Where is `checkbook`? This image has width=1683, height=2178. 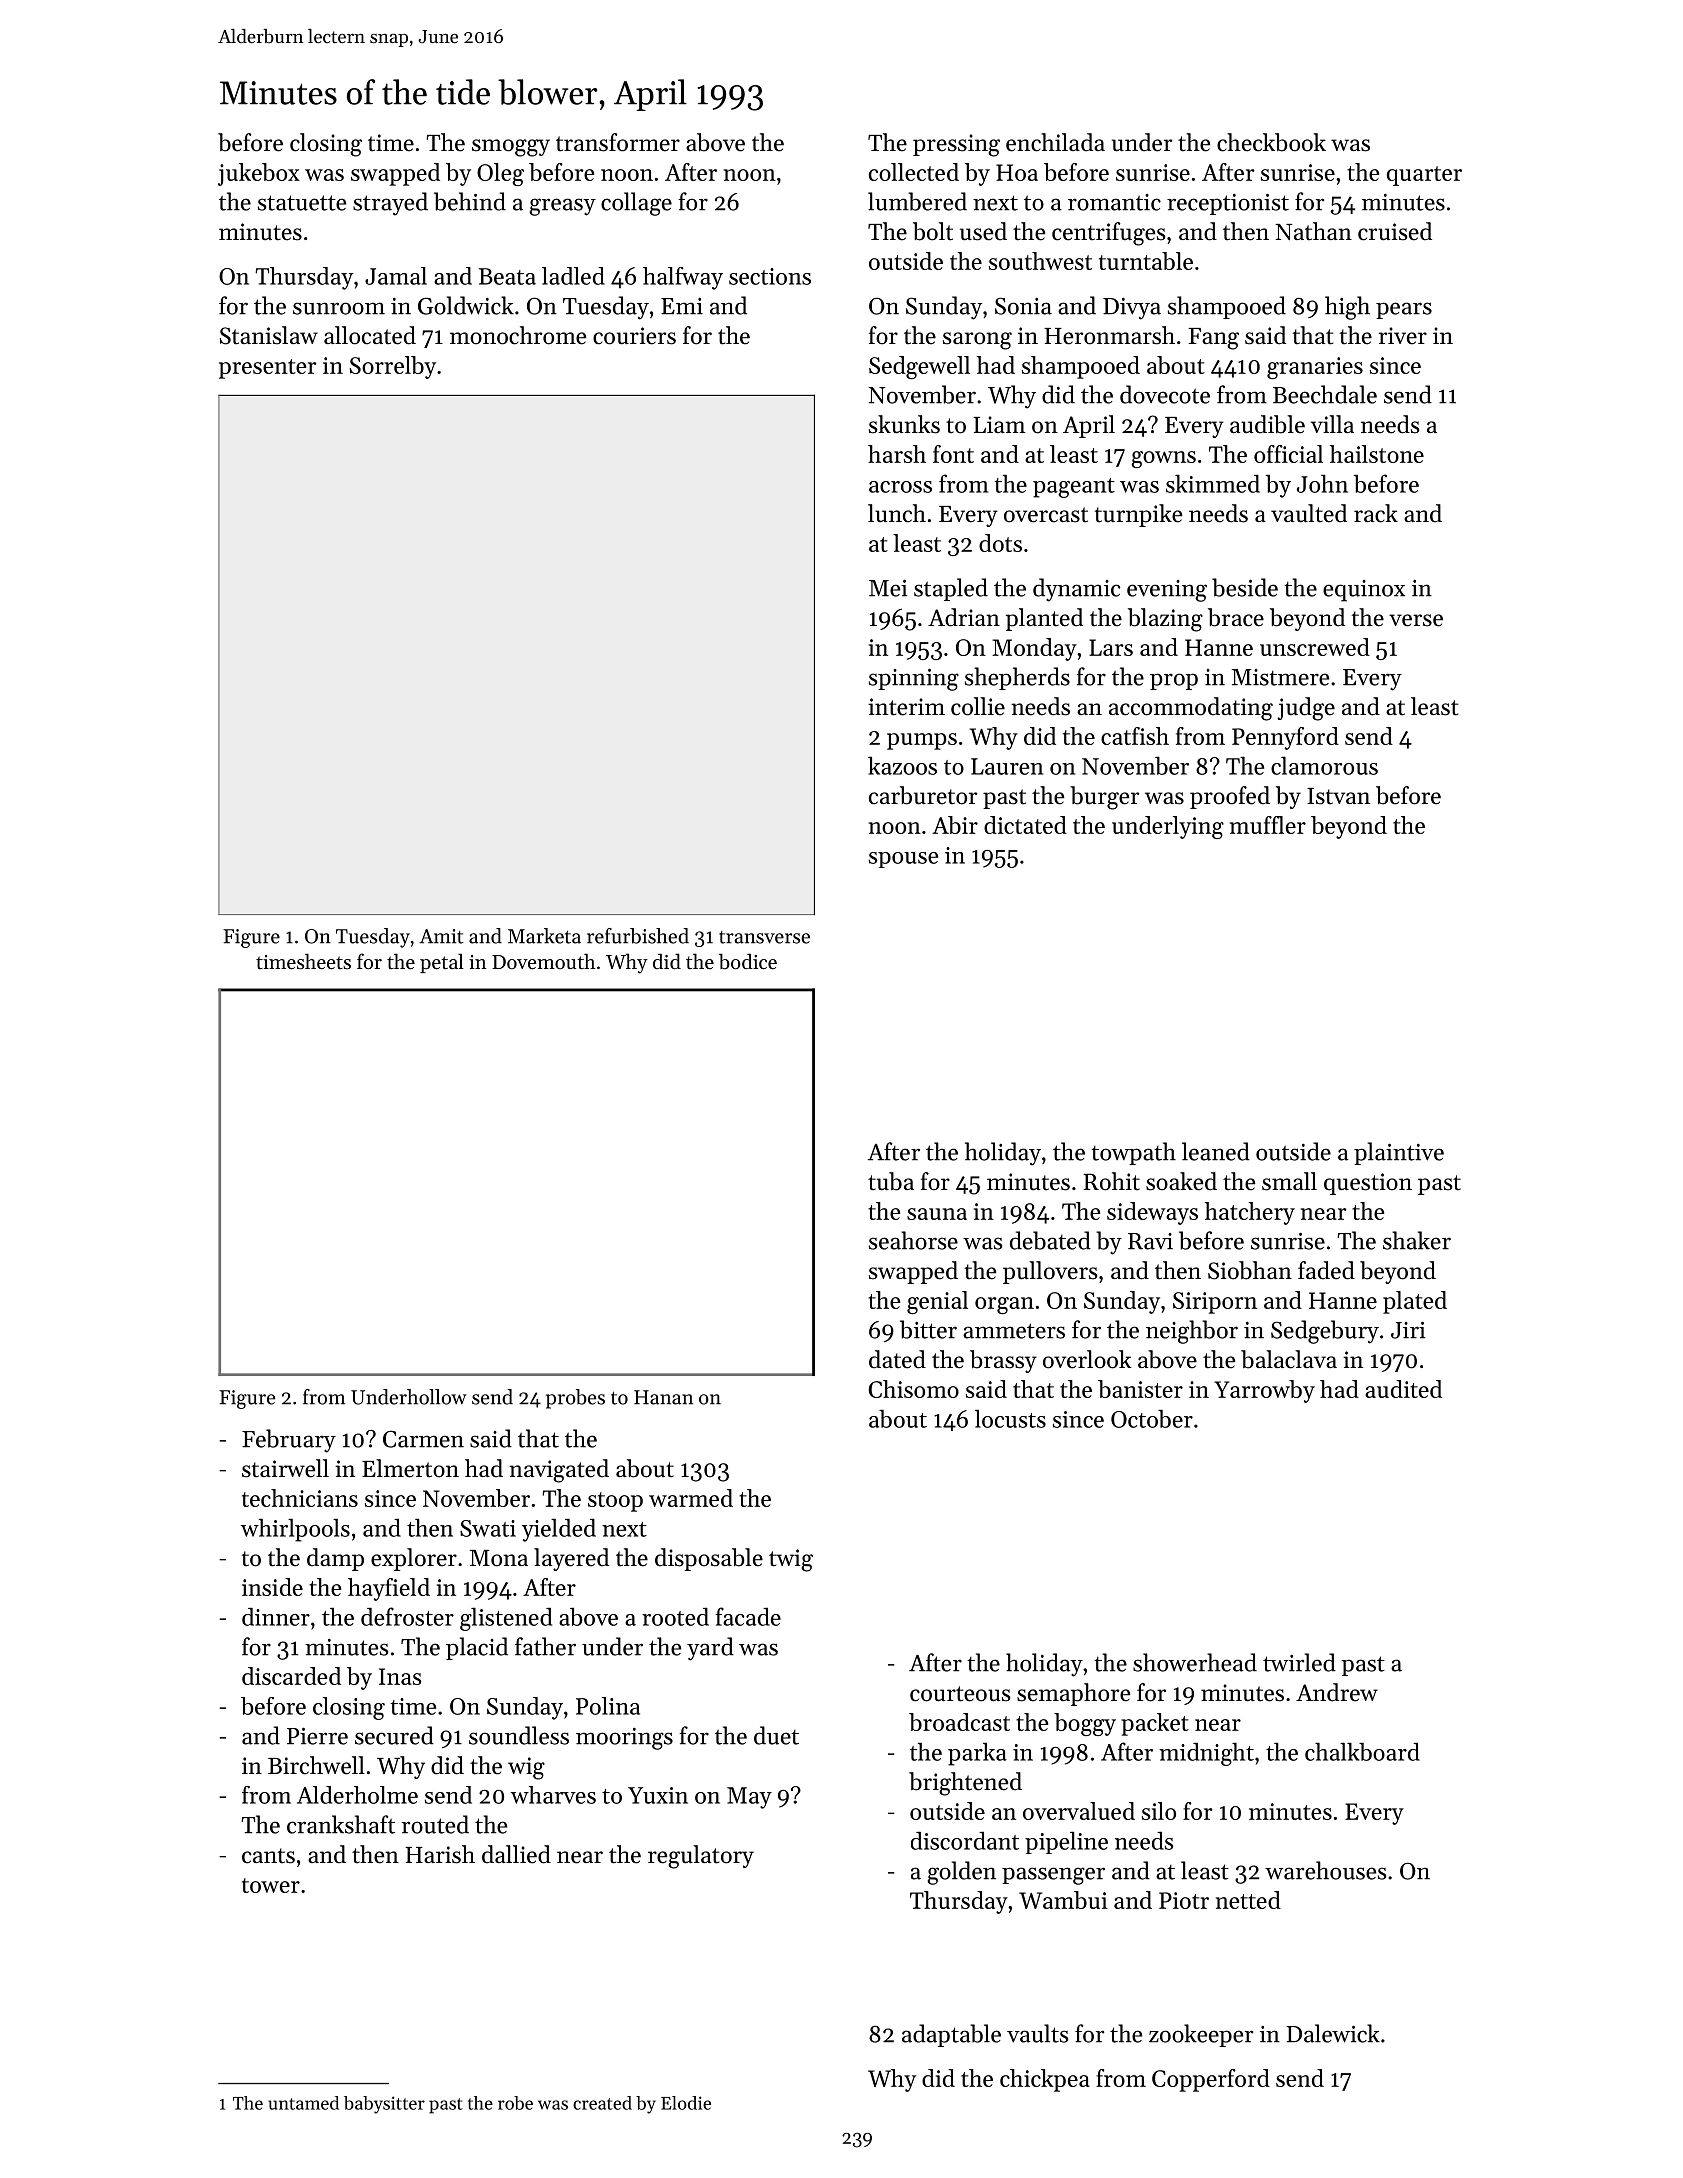 checkbook is located at coordinates (1271, 142).
